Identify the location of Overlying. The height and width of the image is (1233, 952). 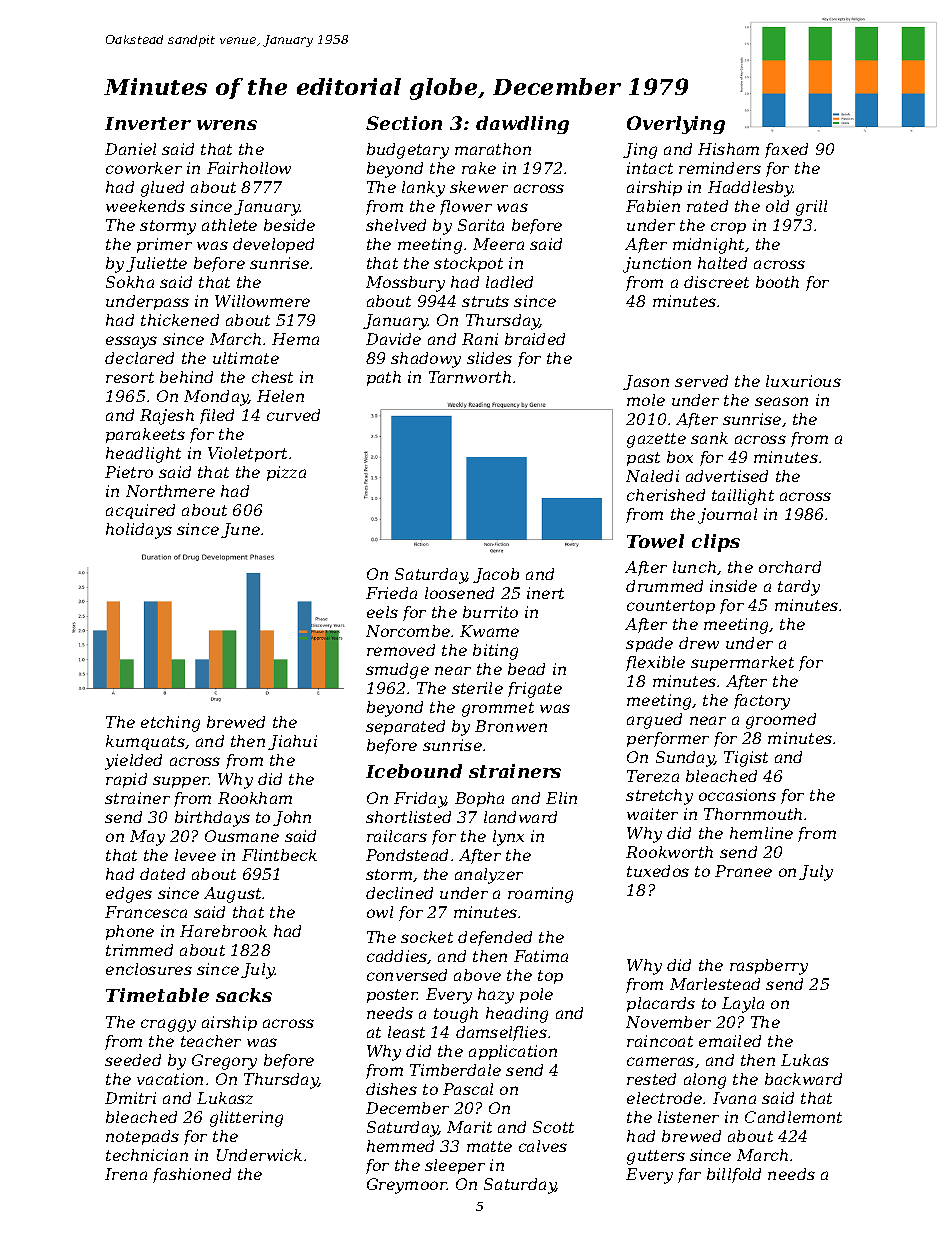
(676, 125).
